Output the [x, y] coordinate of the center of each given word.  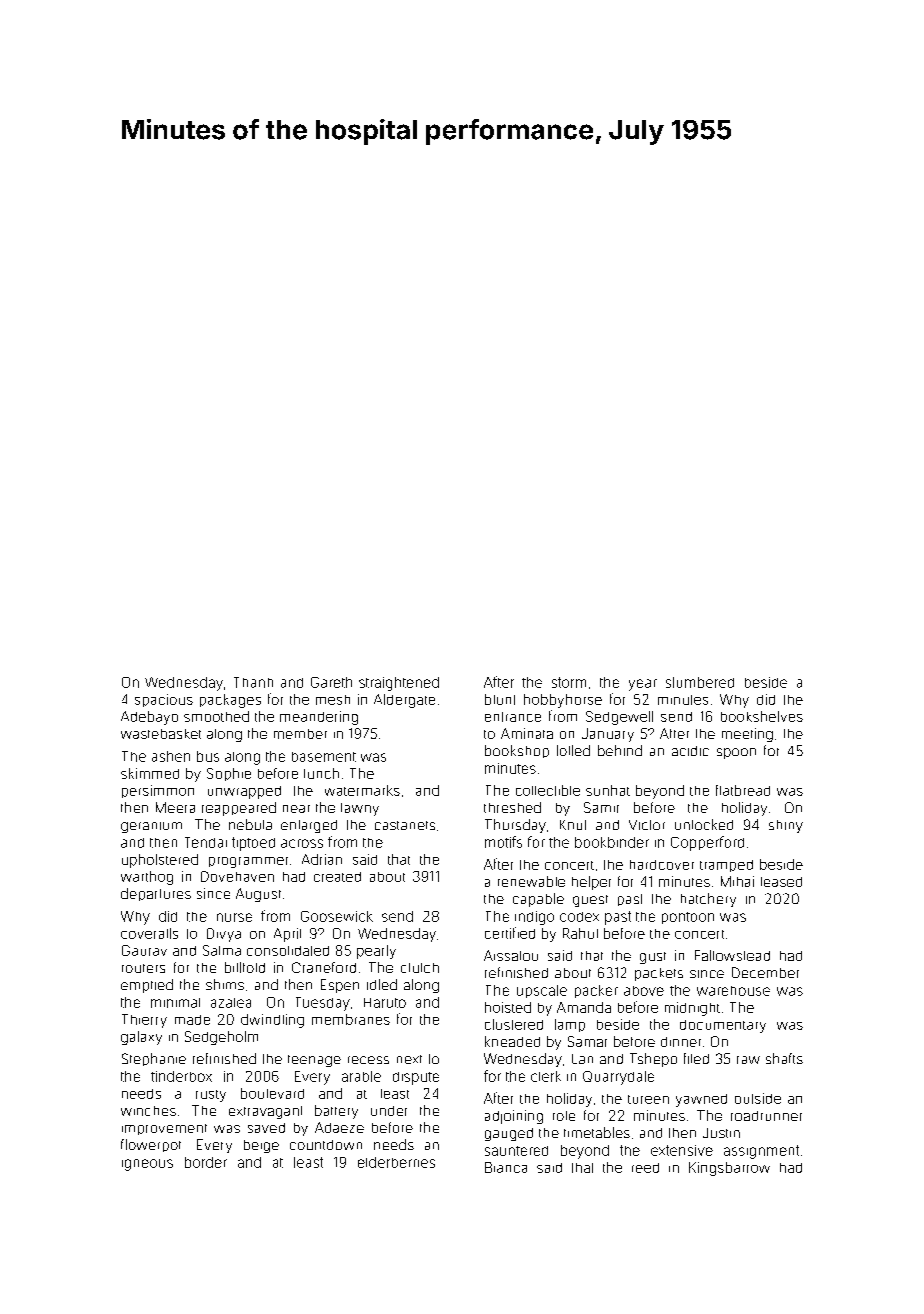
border [206, 1162]
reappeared [239, 809]
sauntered [516, 1151]
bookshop [517, 751]
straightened [399, 684]
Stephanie [154, 1059]
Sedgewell [619, 718]
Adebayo [149, 718]
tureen [648, 1099]
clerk [546, 1076]
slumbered [700, 682]
